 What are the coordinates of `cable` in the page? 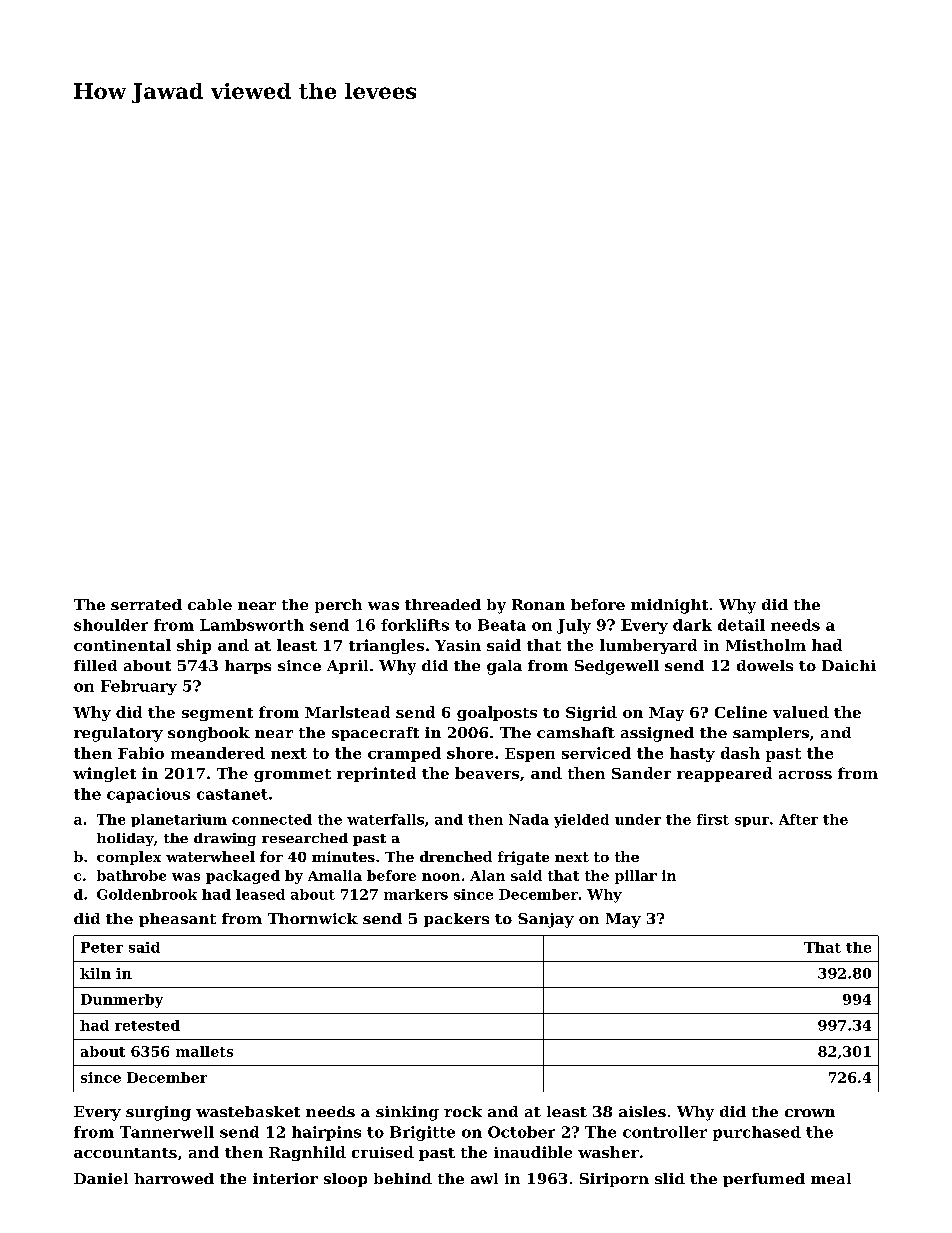 It's located at (210, 604).
